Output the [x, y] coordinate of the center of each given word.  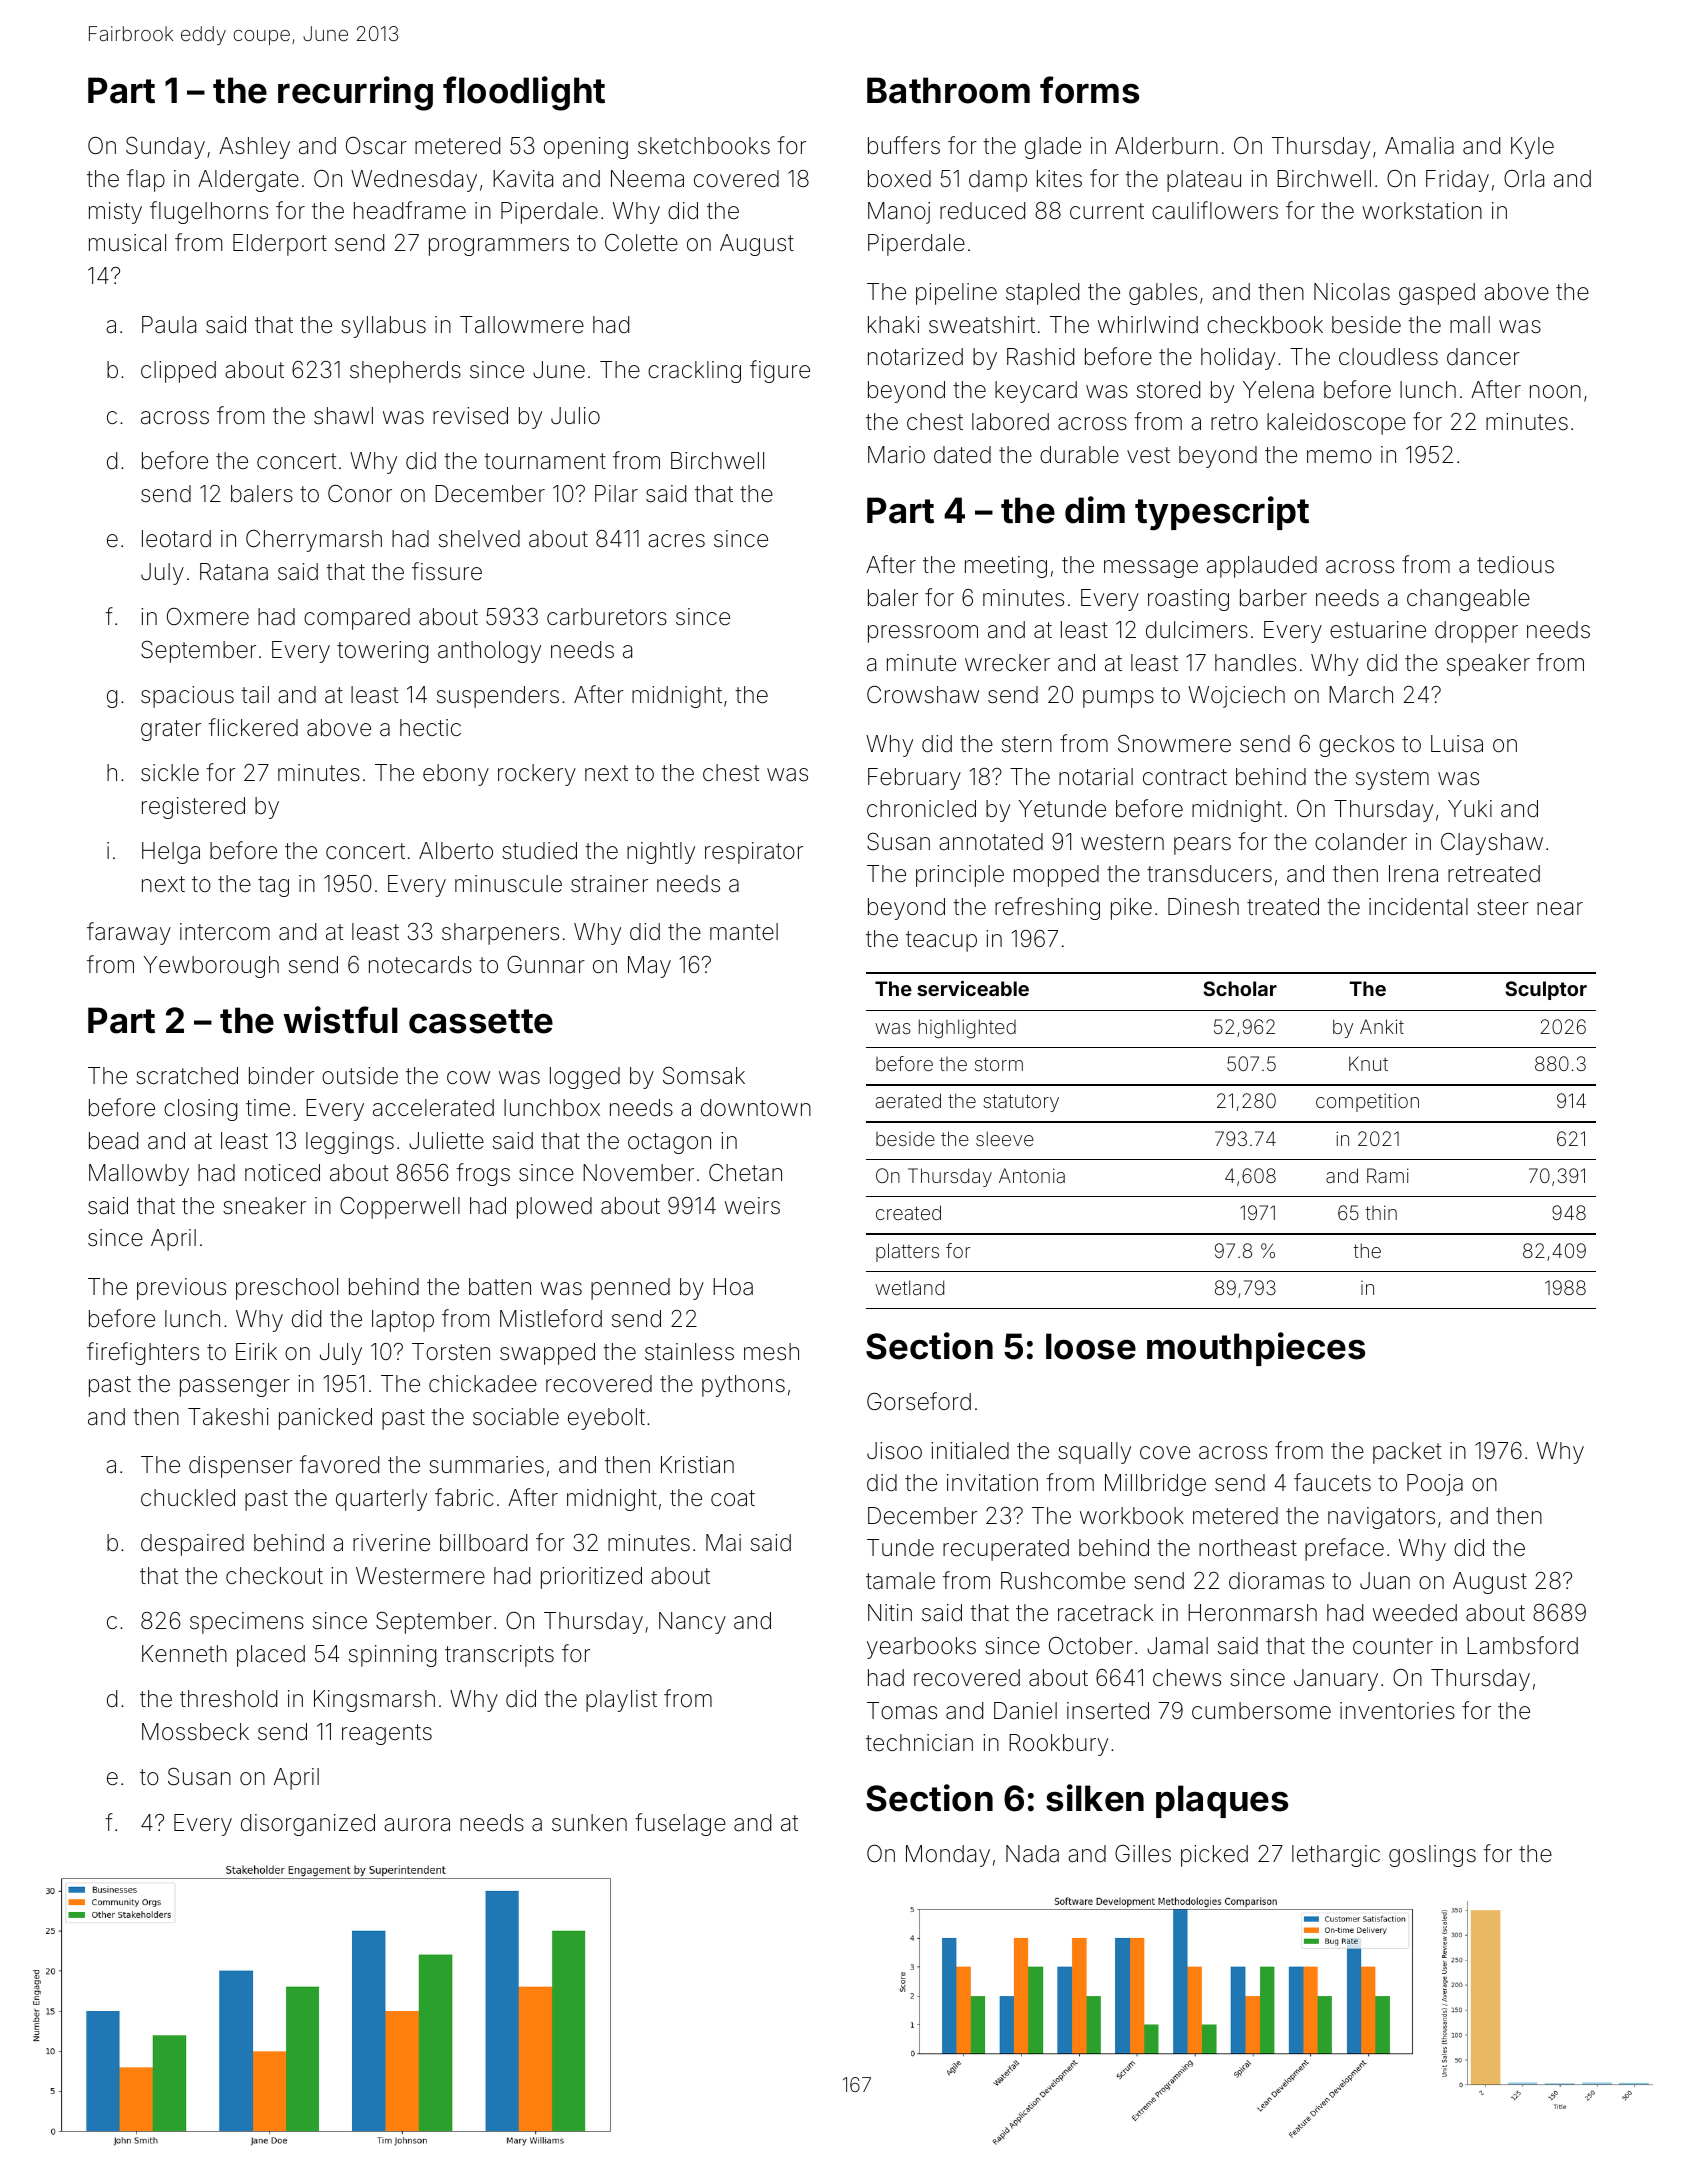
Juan [1385, 1581]
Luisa [1457, 744]
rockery [537, 775]
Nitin [890, 1612]
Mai [723, 1543]
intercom [225, 932]
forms [1089, 90]
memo [1339, 457]
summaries [486, 1465]
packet [1407, 1453]
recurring [355, 93]
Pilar [616, 493]
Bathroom [948, 90]
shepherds [405, 372]
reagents [387, 1734]
